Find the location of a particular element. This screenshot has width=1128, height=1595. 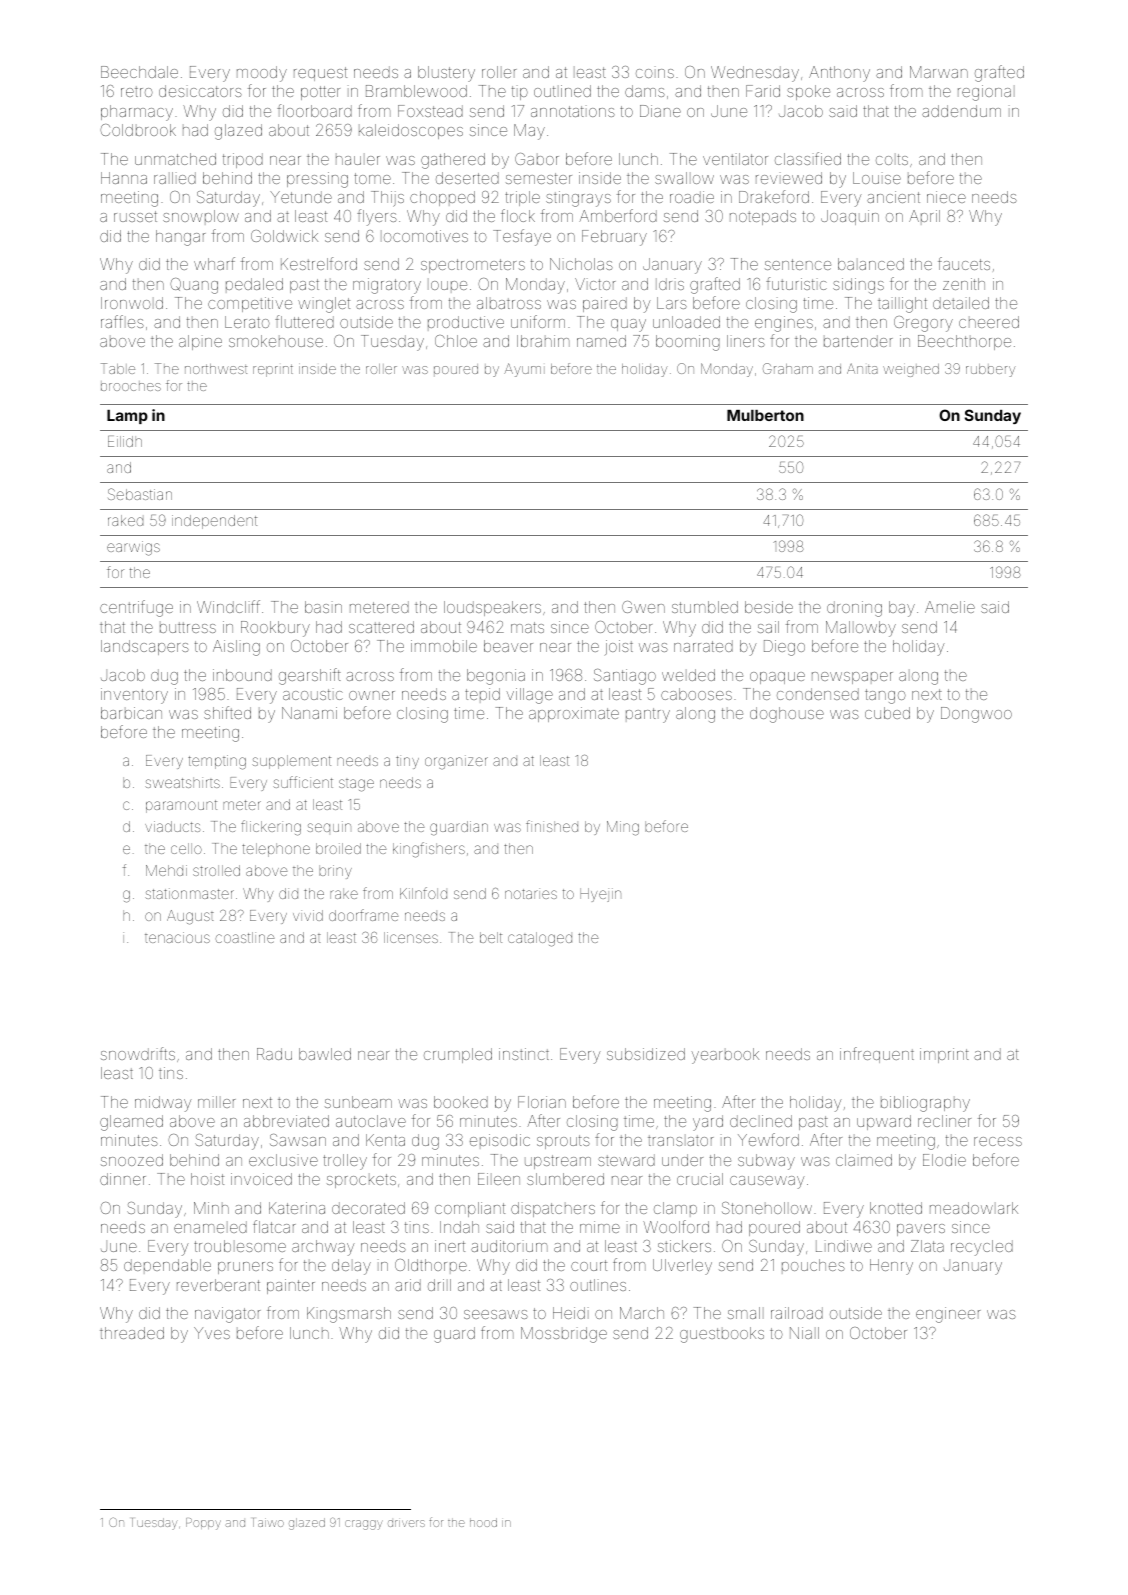

shifted is located at coordinates (227, 712).
